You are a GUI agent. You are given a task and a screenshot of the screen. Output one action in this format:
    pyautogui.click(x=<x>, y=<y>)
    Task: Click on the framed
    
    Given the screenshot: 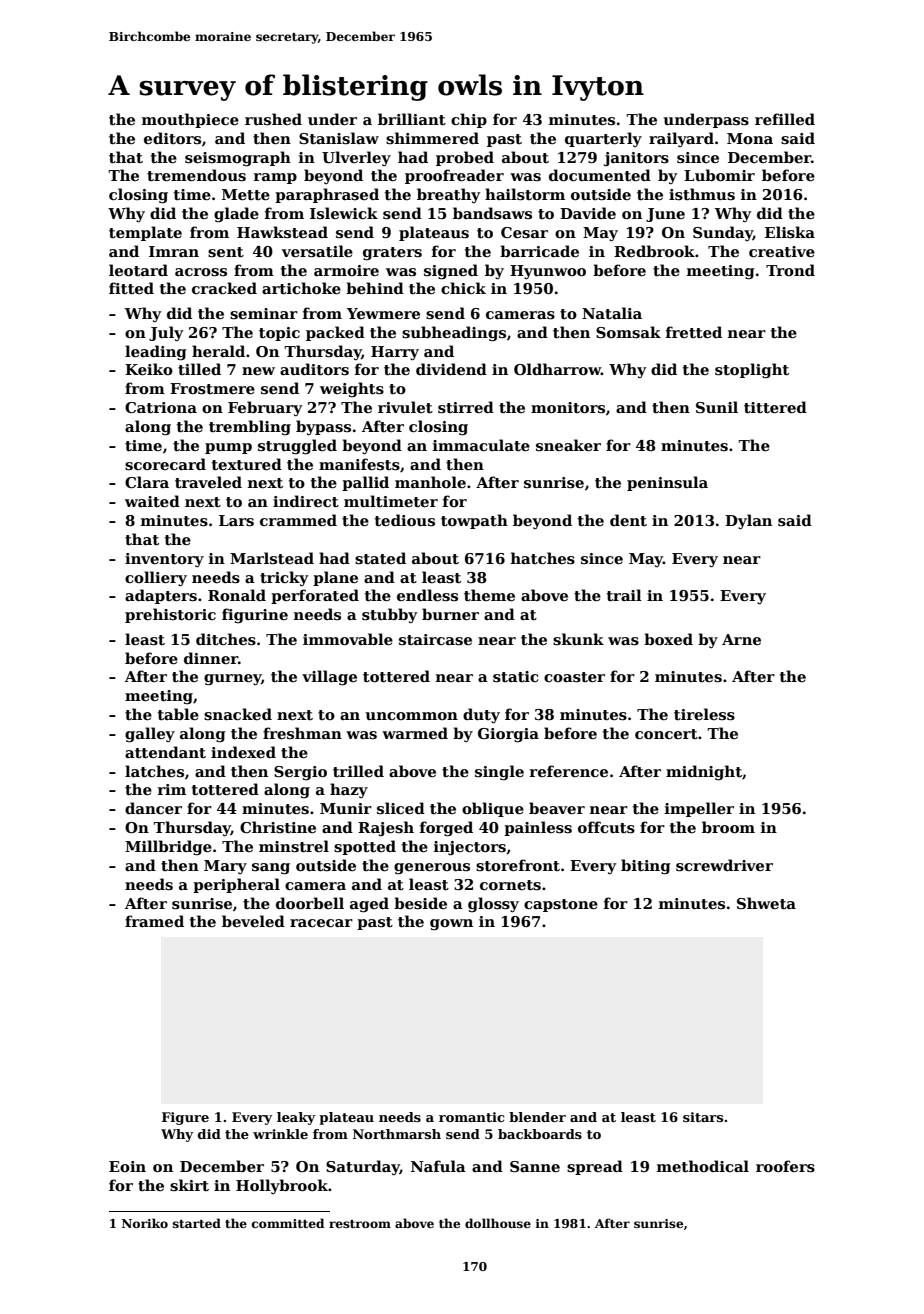 What is the action you would take?
    pyautogui.click(x=154, y=921)
